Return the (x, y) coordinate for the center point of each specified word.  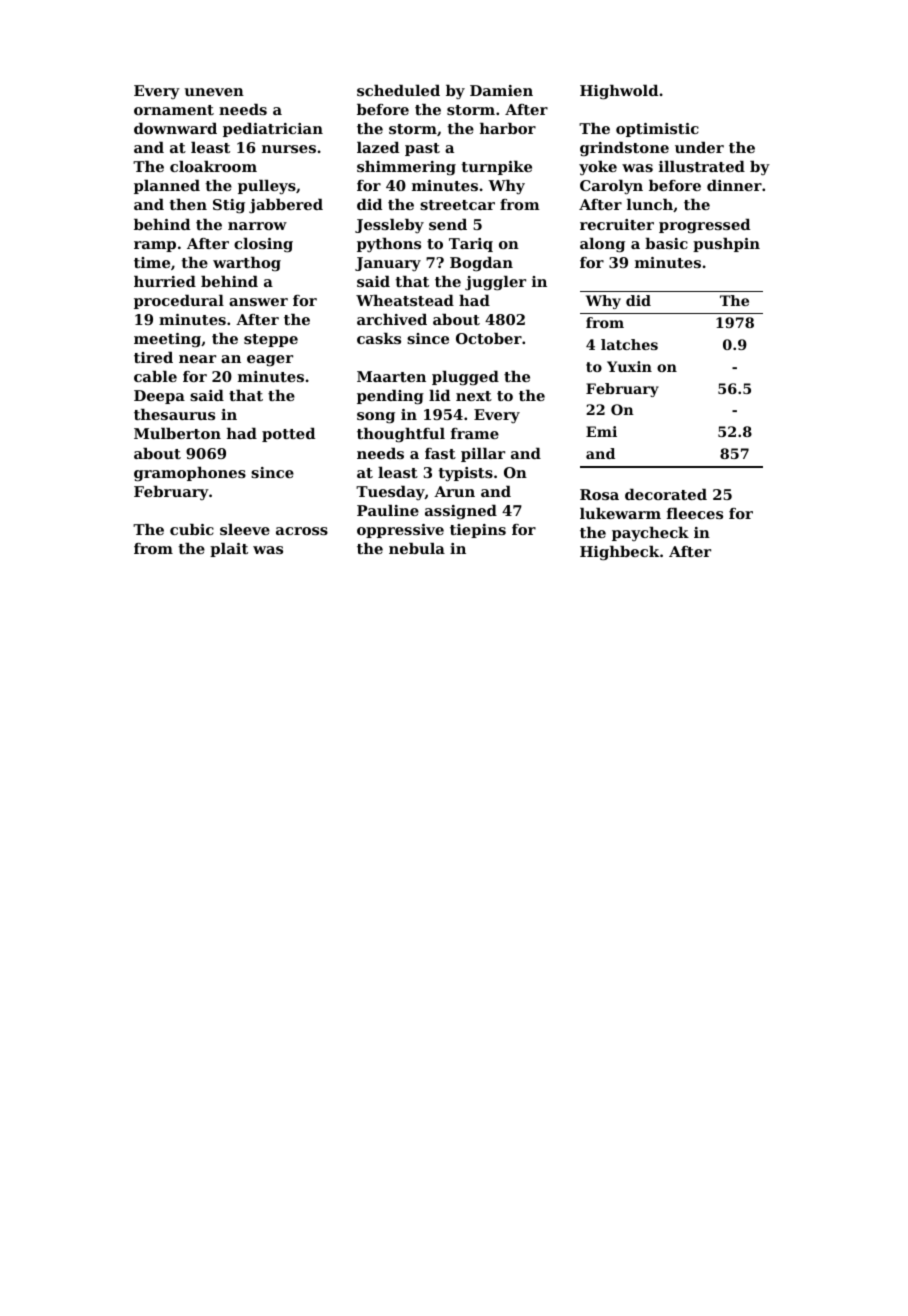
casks (379, 338)
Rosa (599, 494)
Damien (501, 90)
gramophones (190, 474)
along (602, 245)
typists (465, 474)
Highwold (619, 92)
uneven (214, 92)
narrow (257, 226)
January (388, 264)
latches (629, 344)
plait (229, 550)
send (448, 224)
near (197, 359)
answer (258, 302)
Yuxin (629, 366)
